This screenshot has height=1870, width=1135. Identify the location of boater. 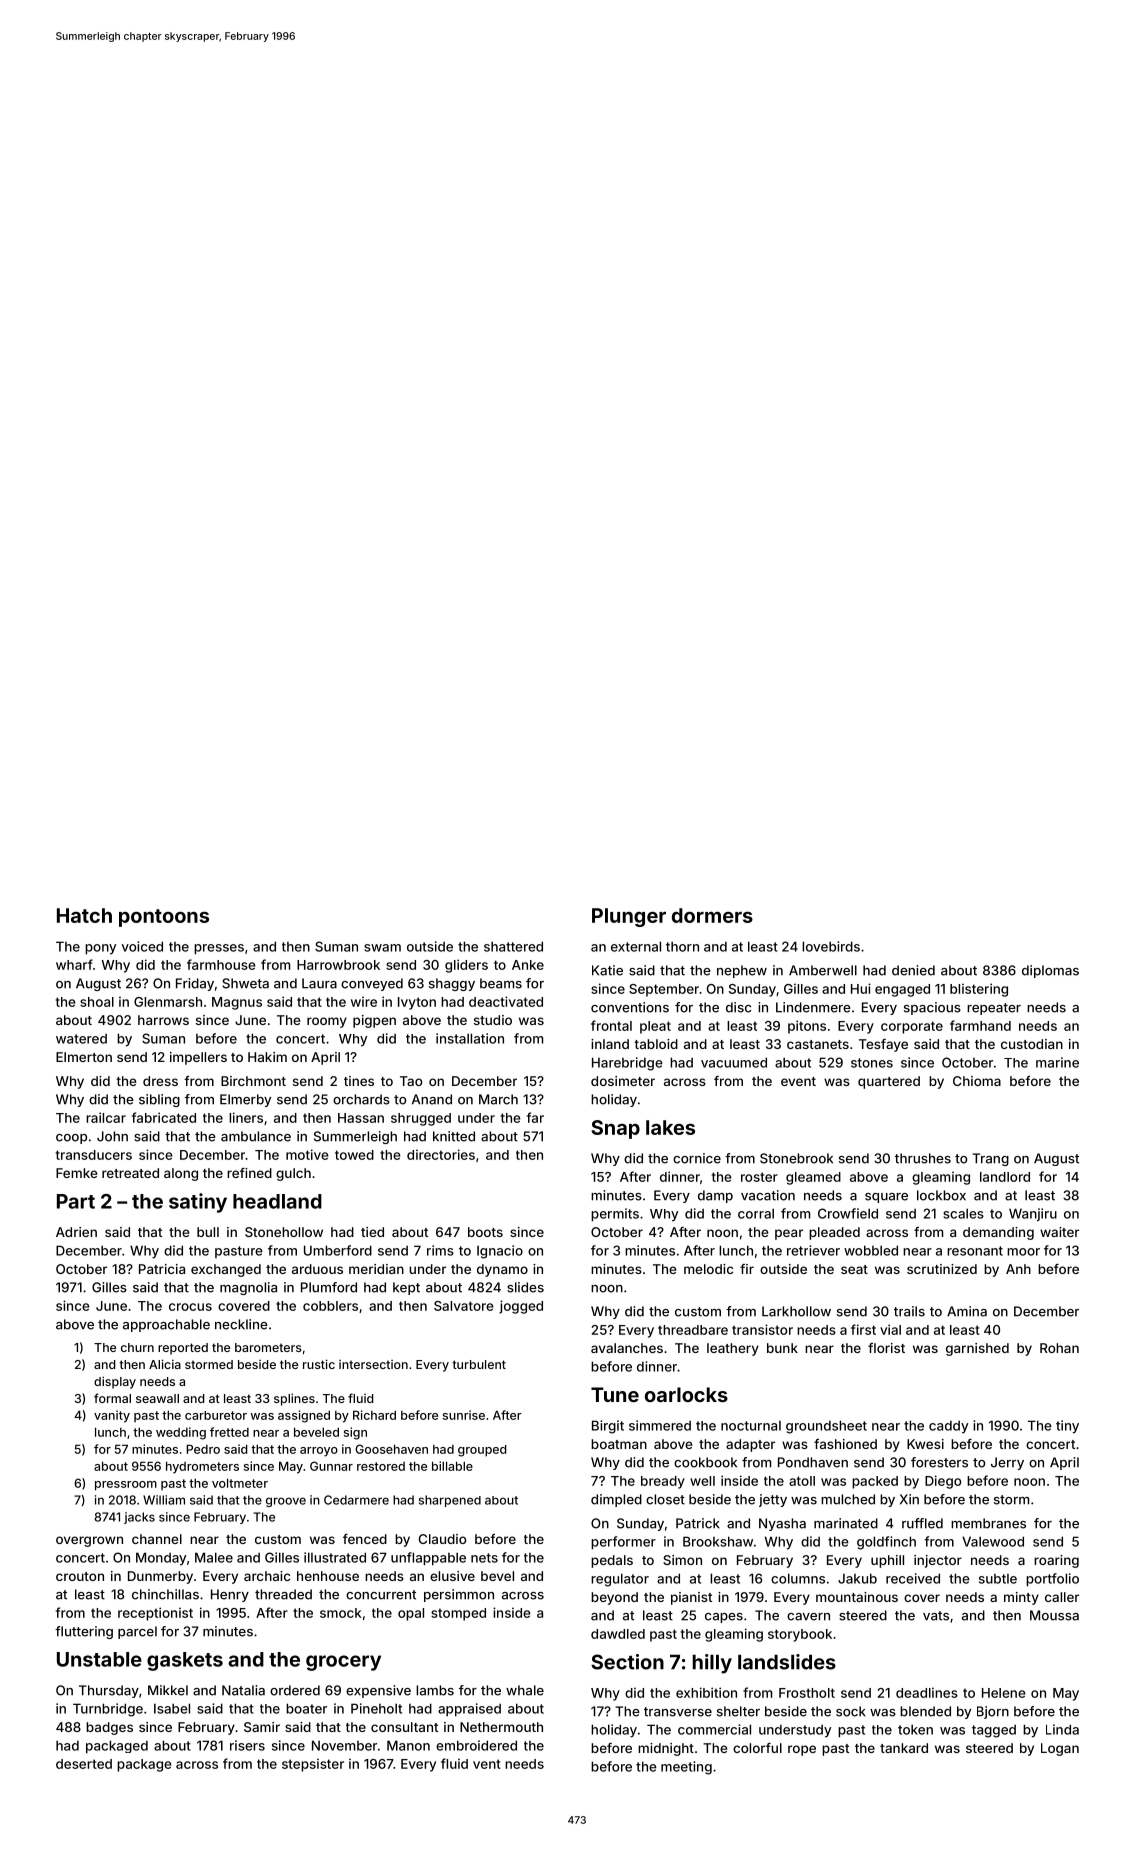
(306, 1708).
